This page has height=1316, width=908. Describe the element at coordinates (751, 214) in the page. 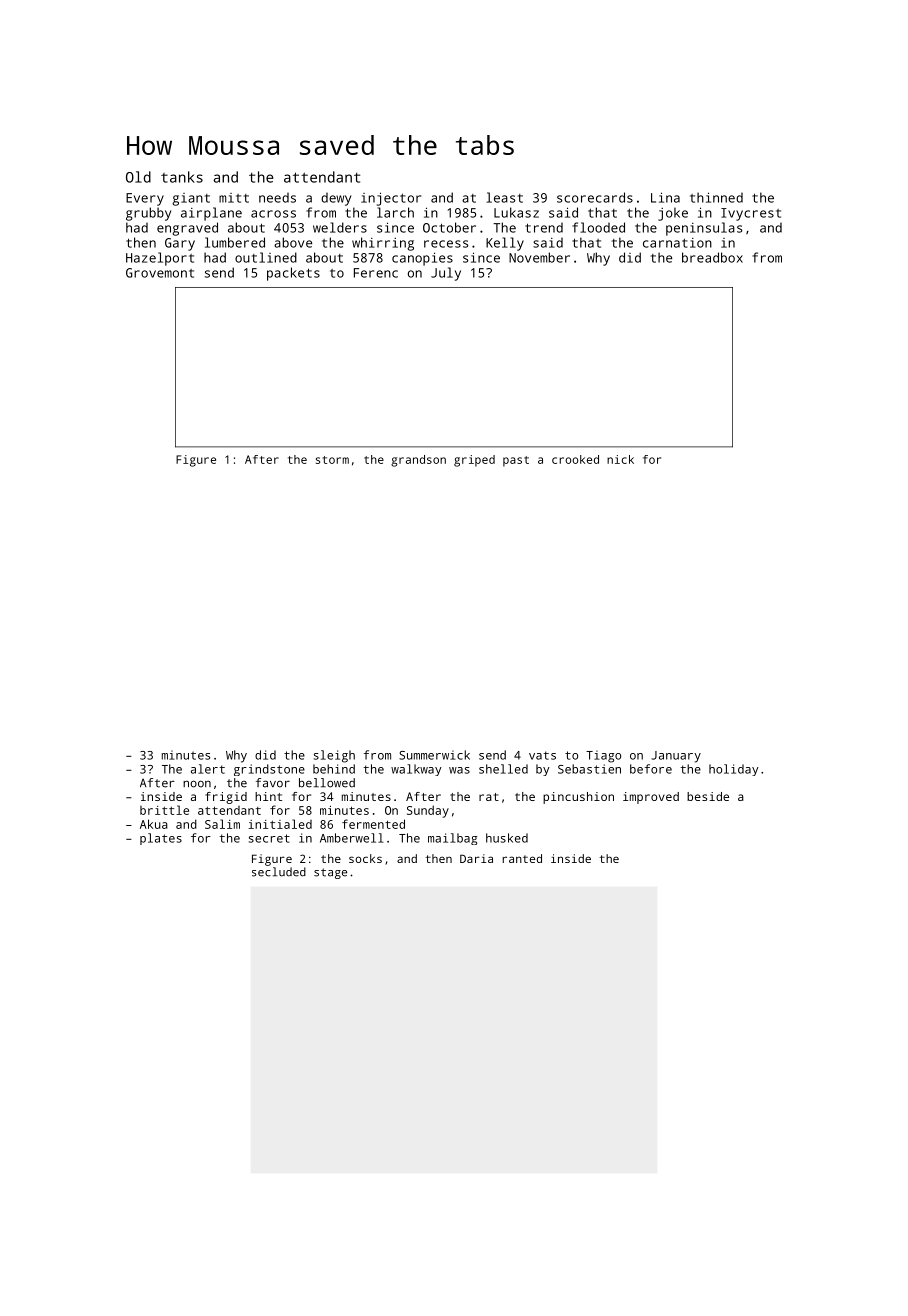

I see `Ivycrest` at that location.
